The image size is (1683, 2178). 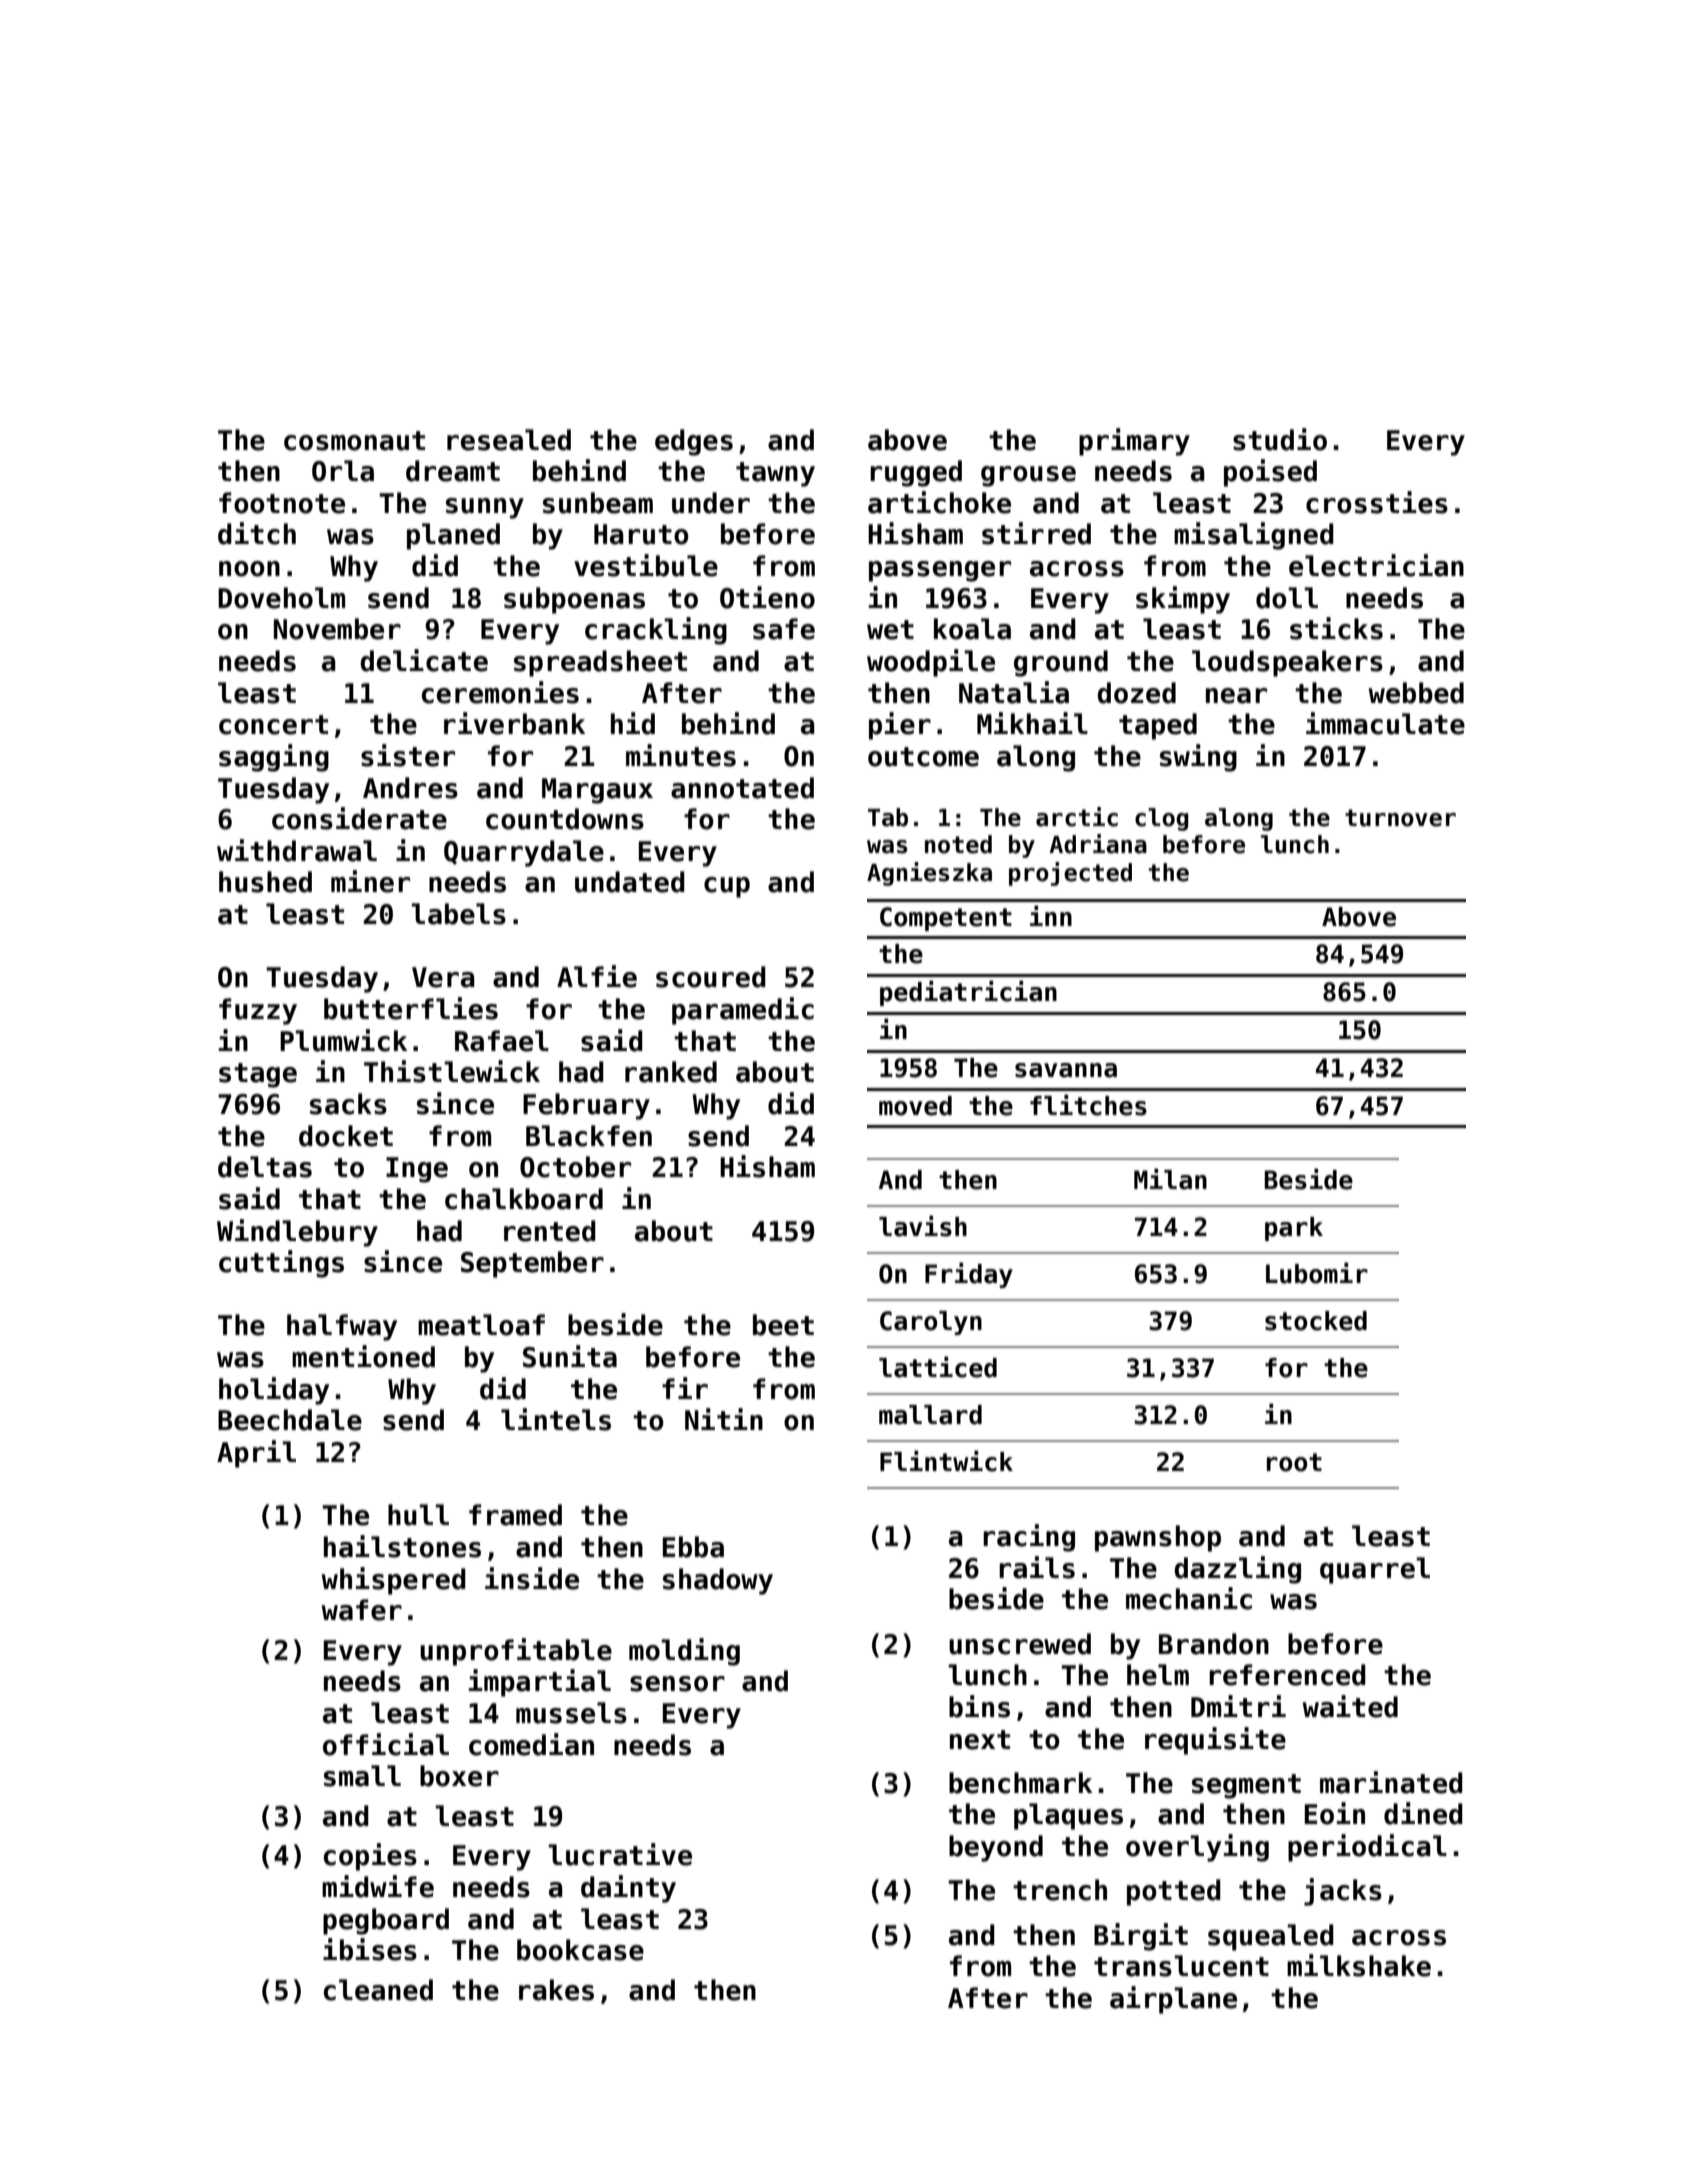 I want to click on Inge, so click(x=417, y=1170).
